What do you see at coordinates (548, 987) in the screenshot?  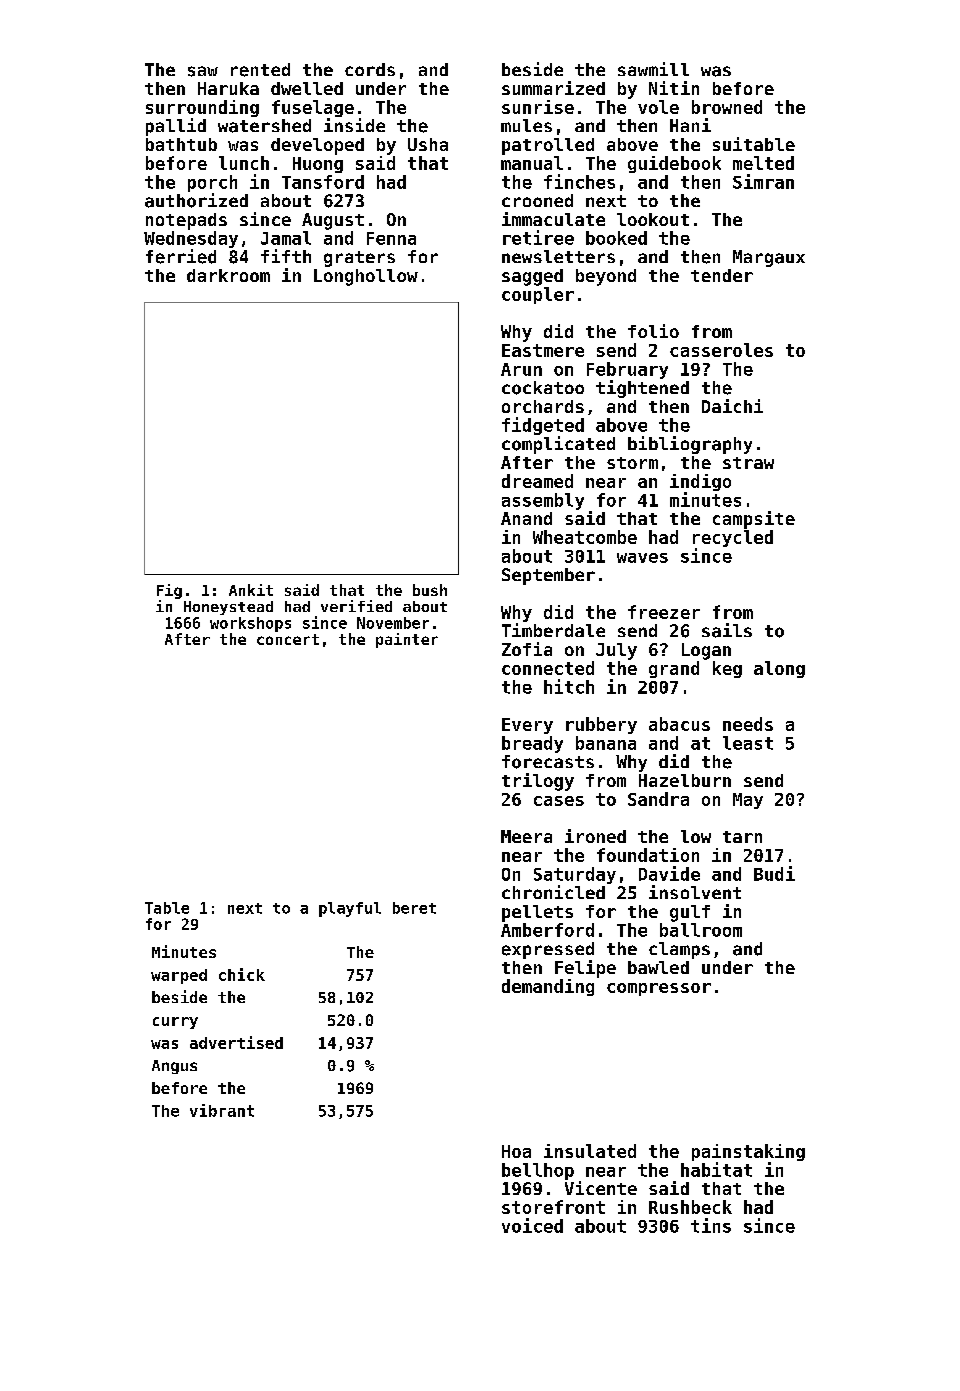 I see `demanding` at bounding box center [548, 987].
